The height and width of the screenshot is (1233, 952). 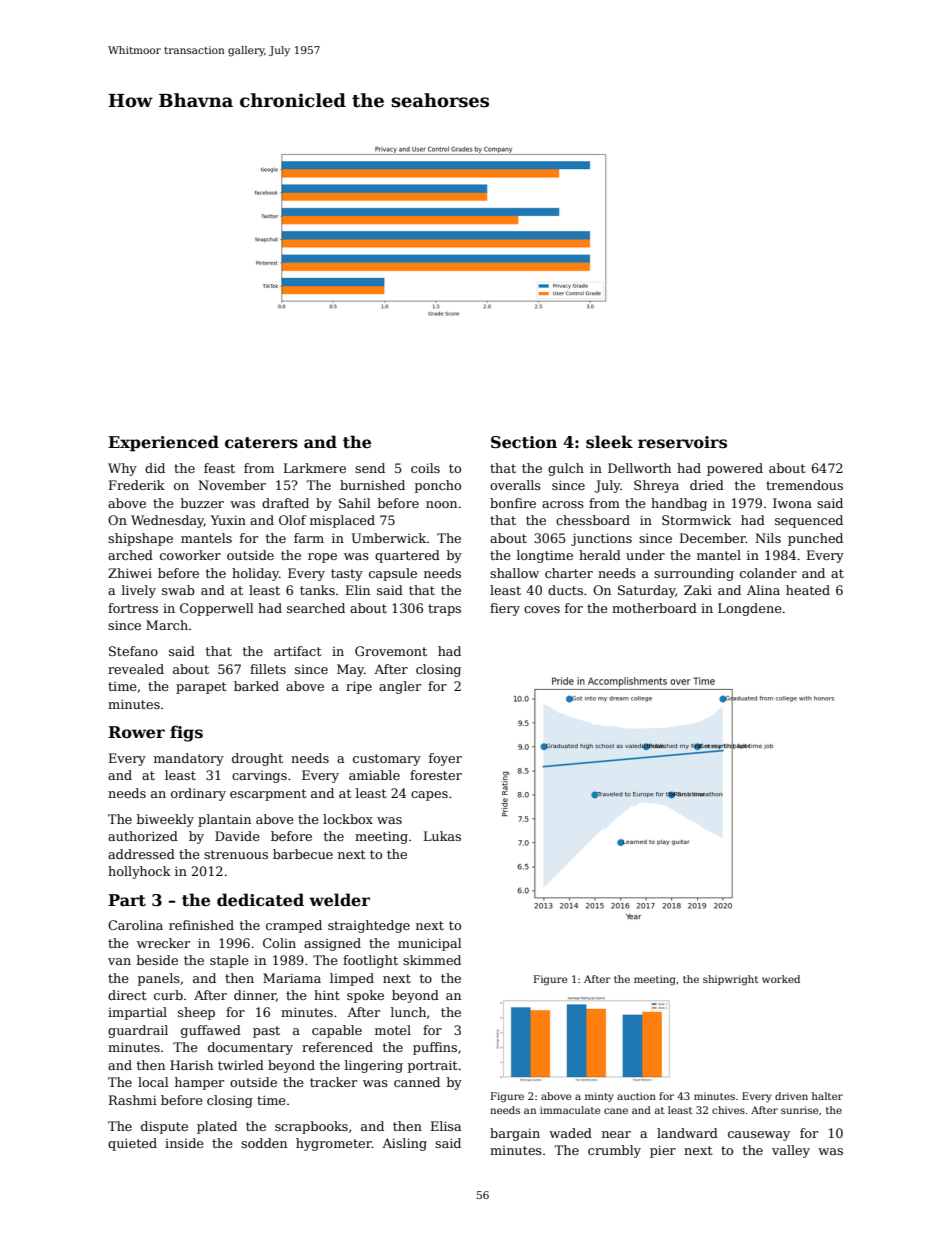 What do you see at coordinates (614, 1151) in the screenshot?
I see `crumbly` at bounding box center [614, 1151].
